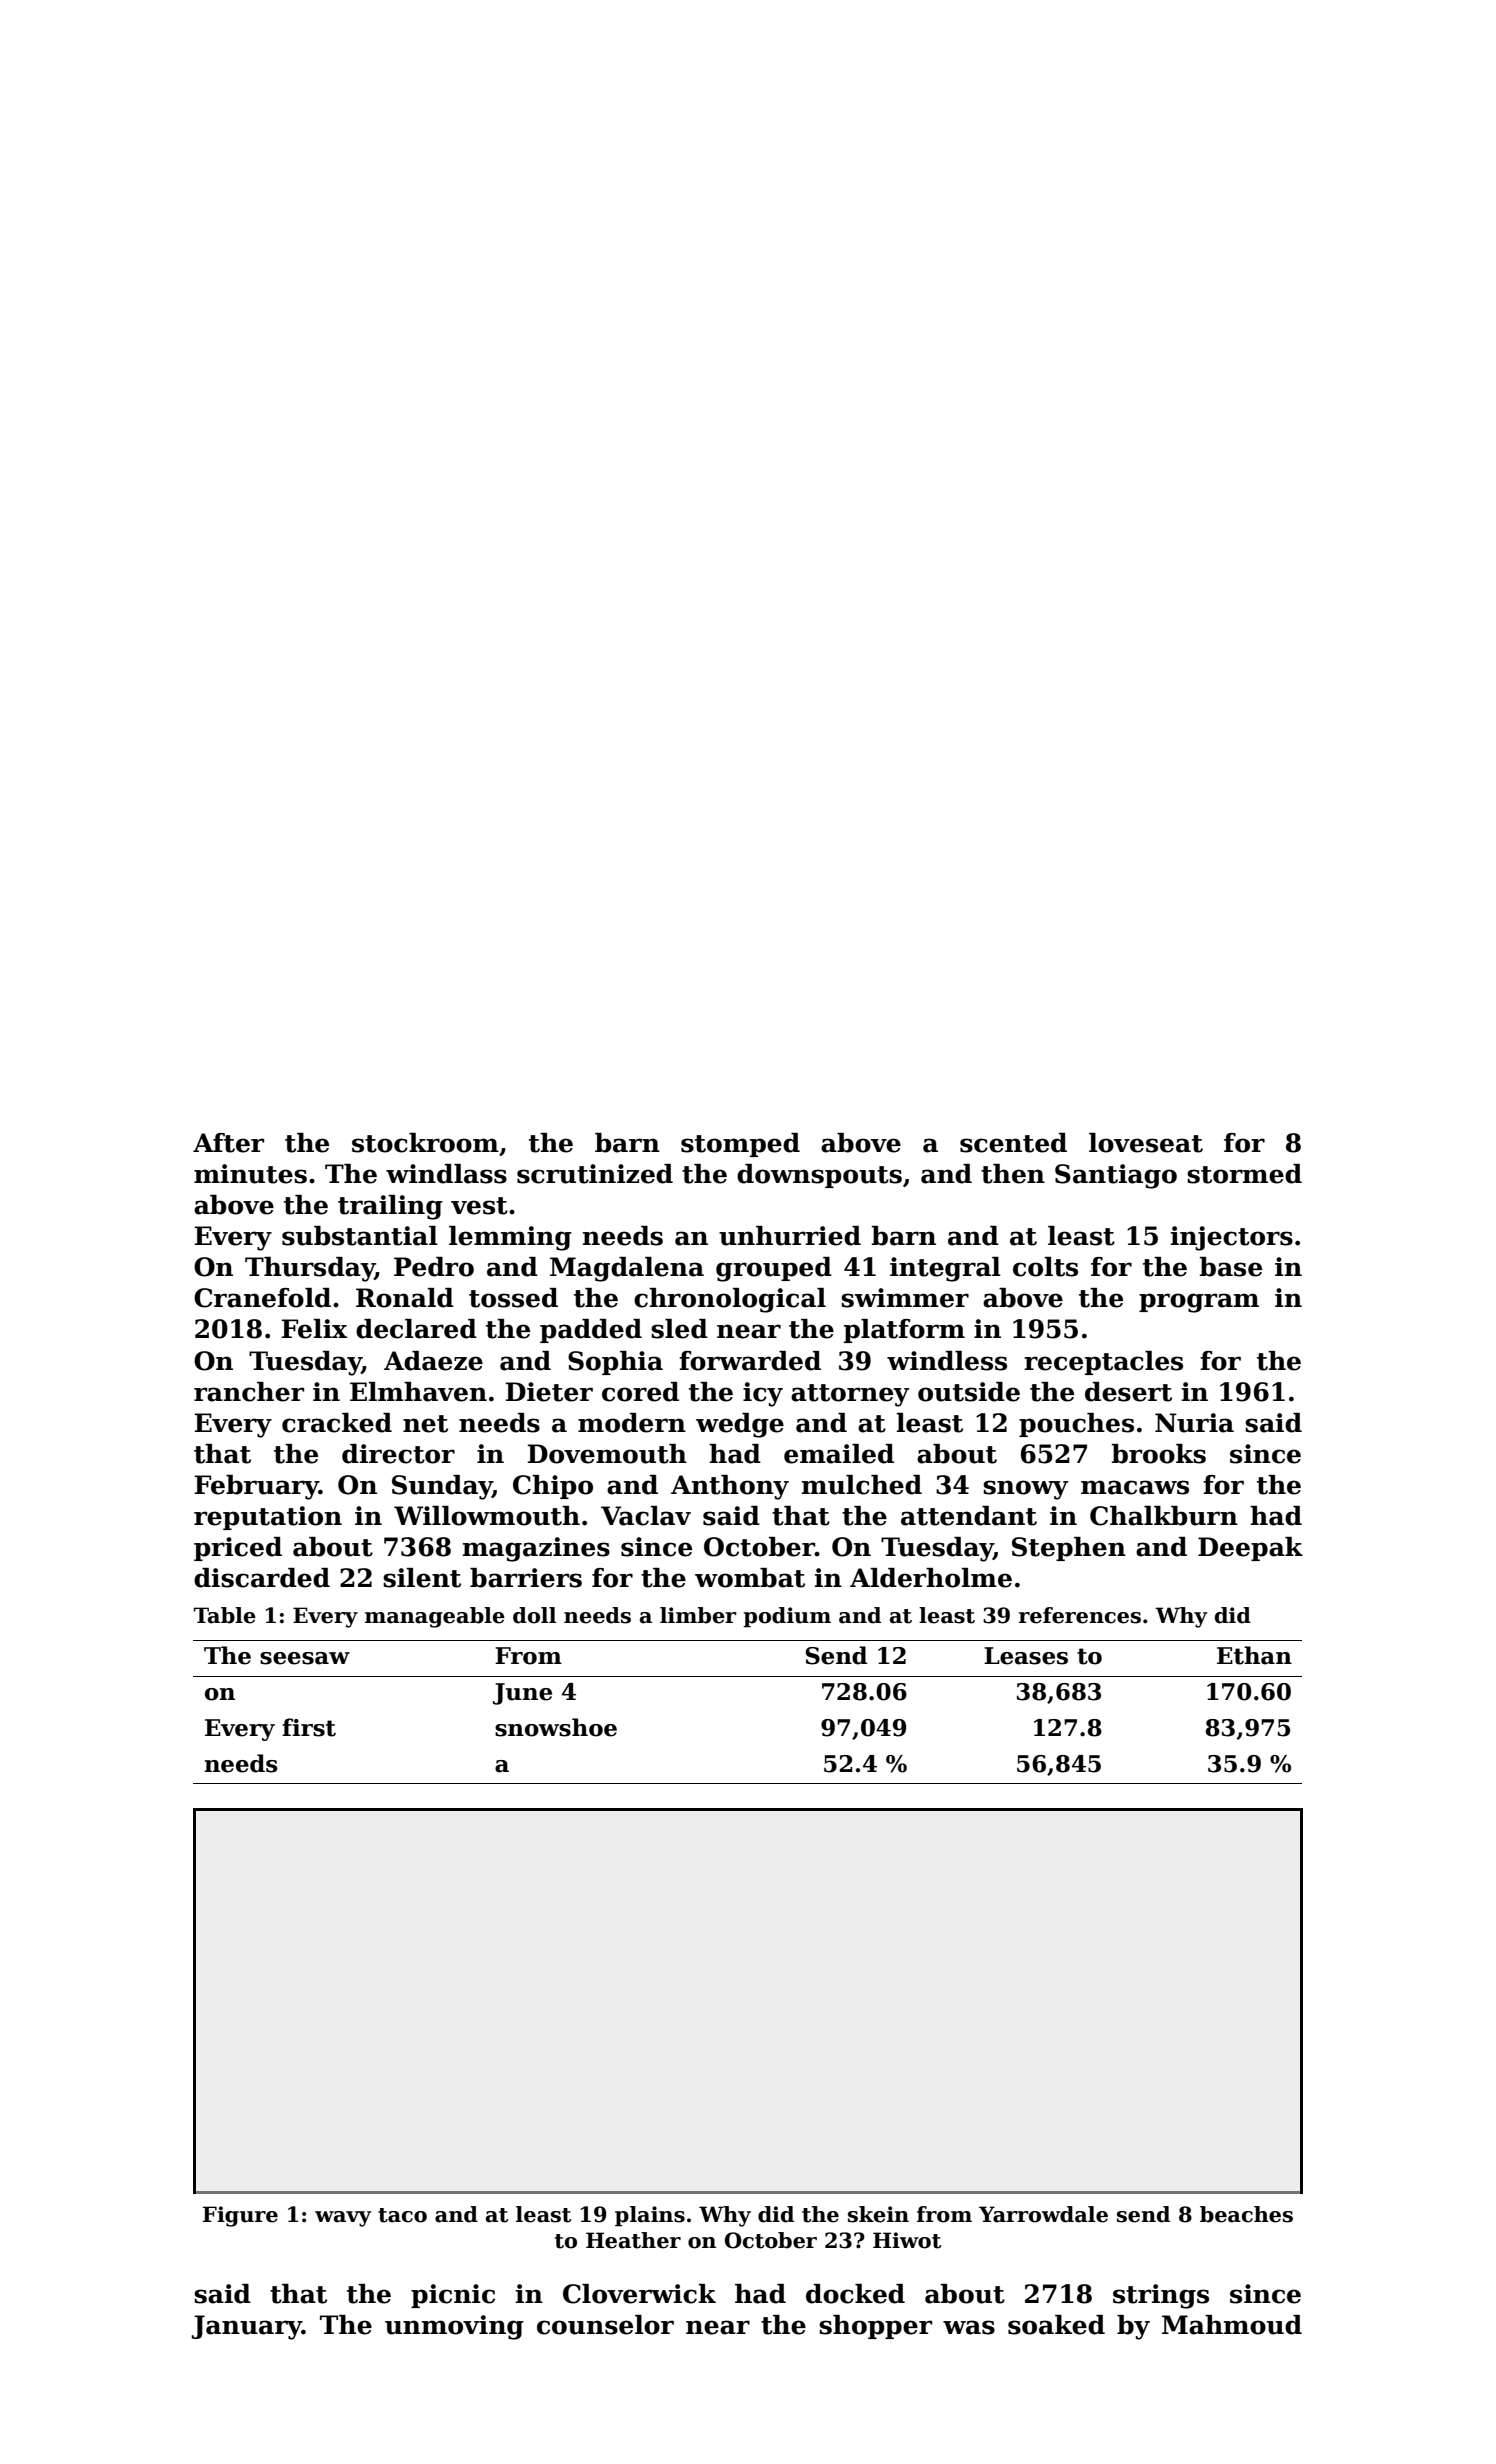  What do you see at coordinates (605, 2325) in the page?
I see `counselor` at bounding box center [605, 2325].
